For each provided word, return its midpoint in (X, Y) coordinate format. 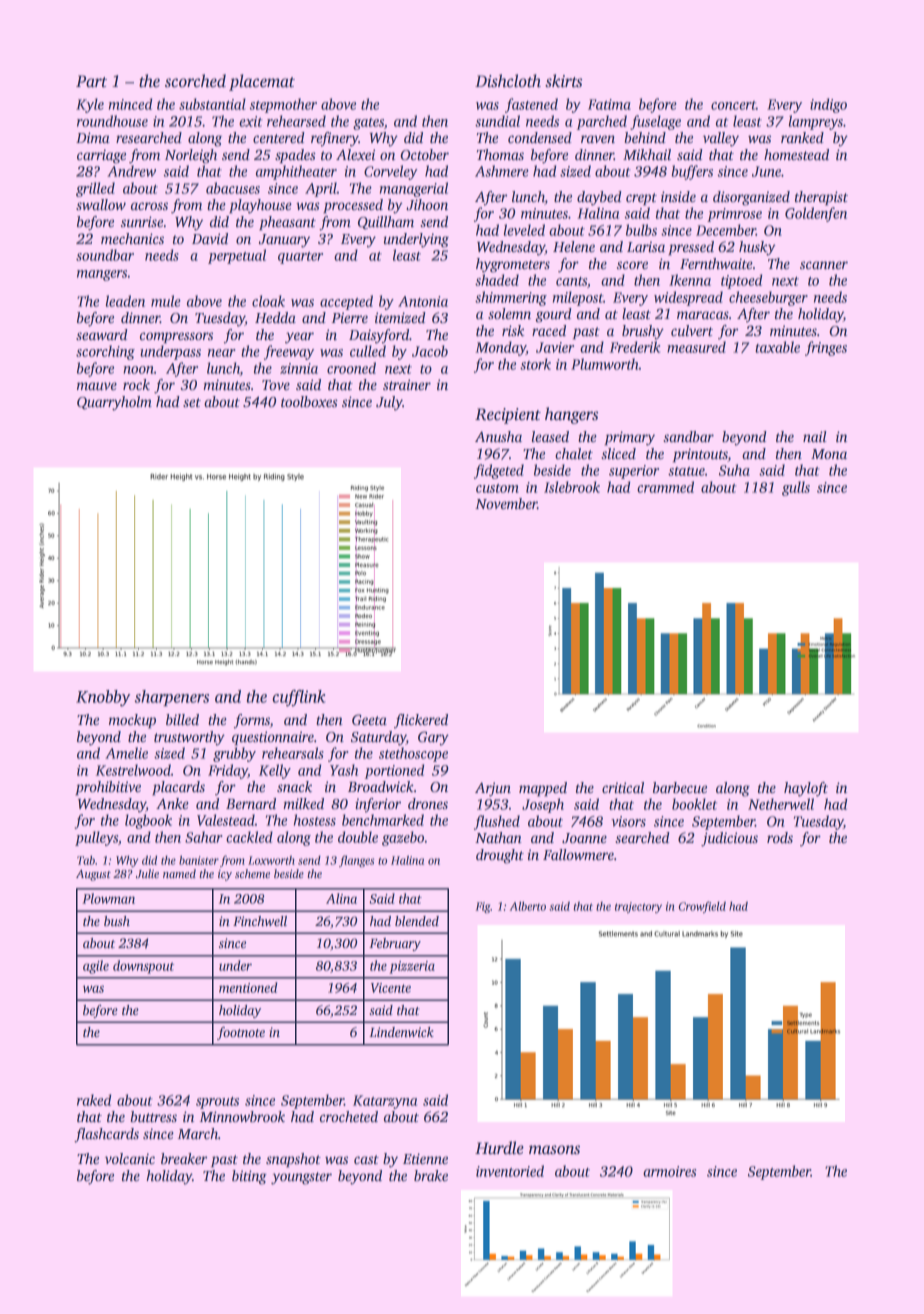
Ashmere (502, 171)
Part (91, 81)
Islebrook (572, 487)
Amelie (126, 753)
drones (428, 803)
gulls (796, 488)
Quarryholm (114, 403)
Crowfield (702, 907)
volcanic (130, 1158)
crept (641, 199)
